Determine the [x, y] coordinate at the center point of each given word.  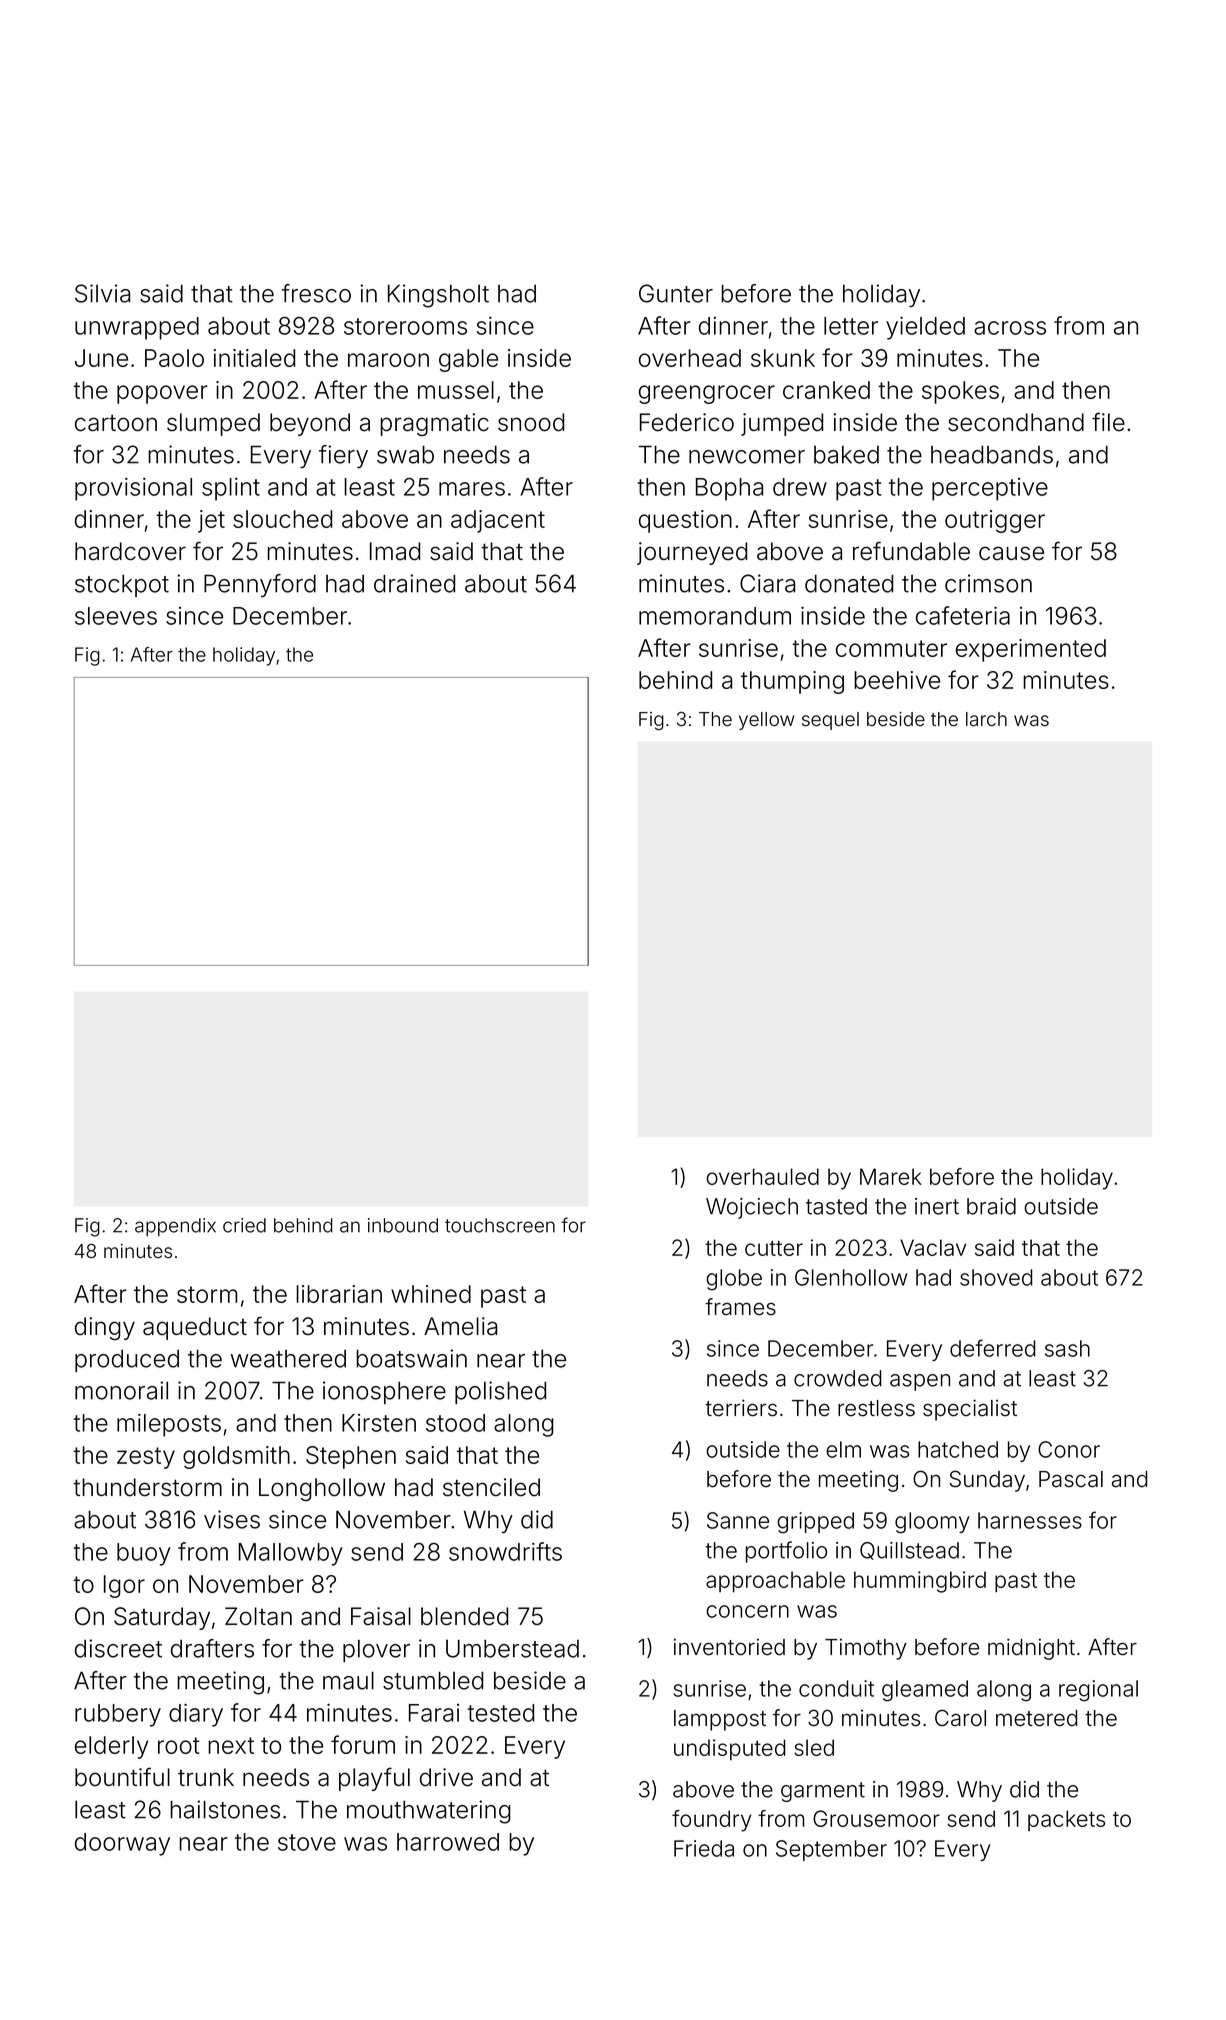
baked [846, 454]
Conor [1069, 1449]
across [1010, 328]
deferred [992, 1348]
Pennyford [260, 586]
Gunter [676, 293]
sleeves [116, 616]
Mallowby [291, 1554]
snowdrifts [505, 1551]
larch [986, 719]
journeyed [692, 553]
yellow [766, 721]
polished [500, 1392]
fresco [316, 293]
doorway [122, 1844]
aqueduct [195, 1328]
